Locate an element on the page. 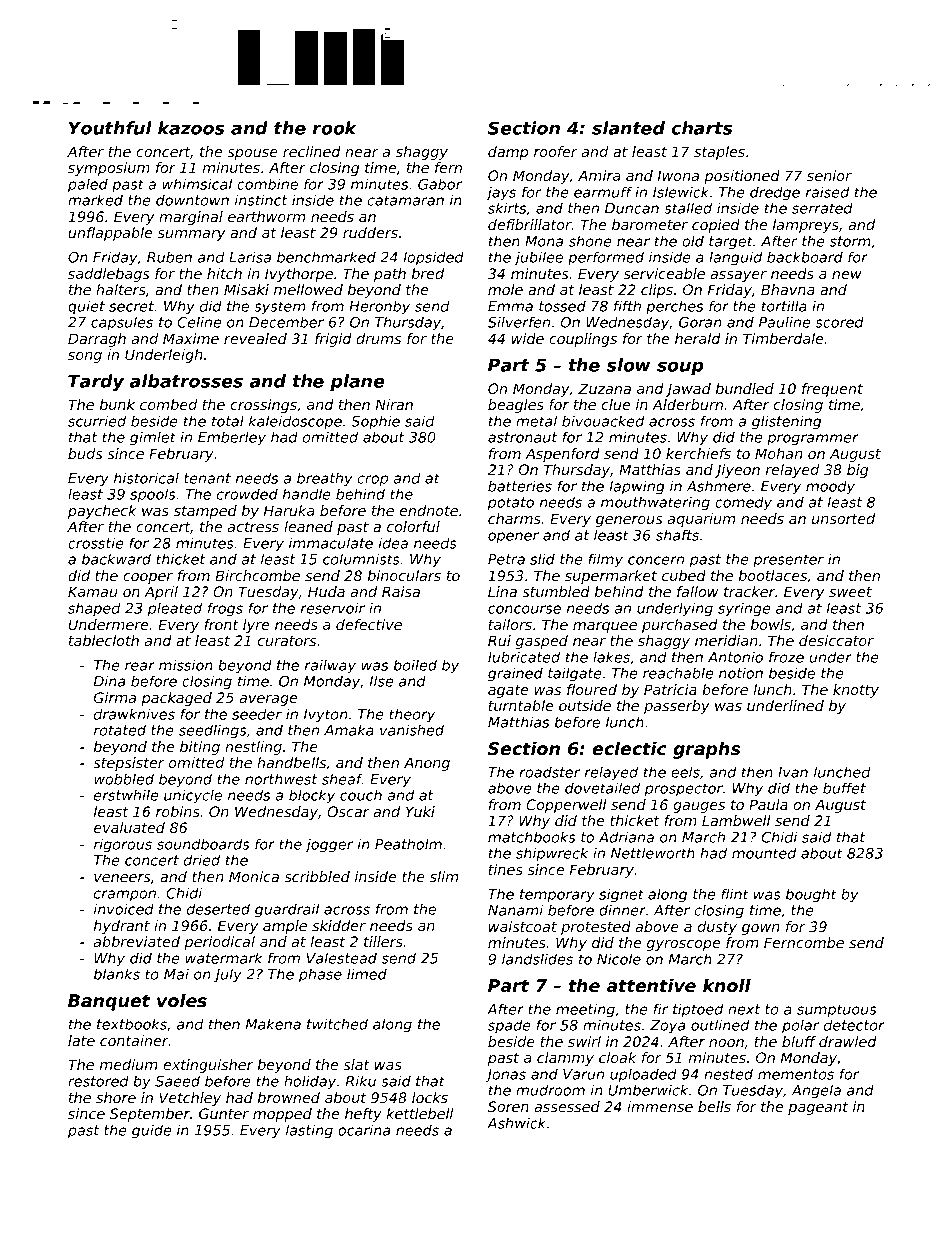 The image size is (952, 1233). knoll is located at coordinates (727, 985).
